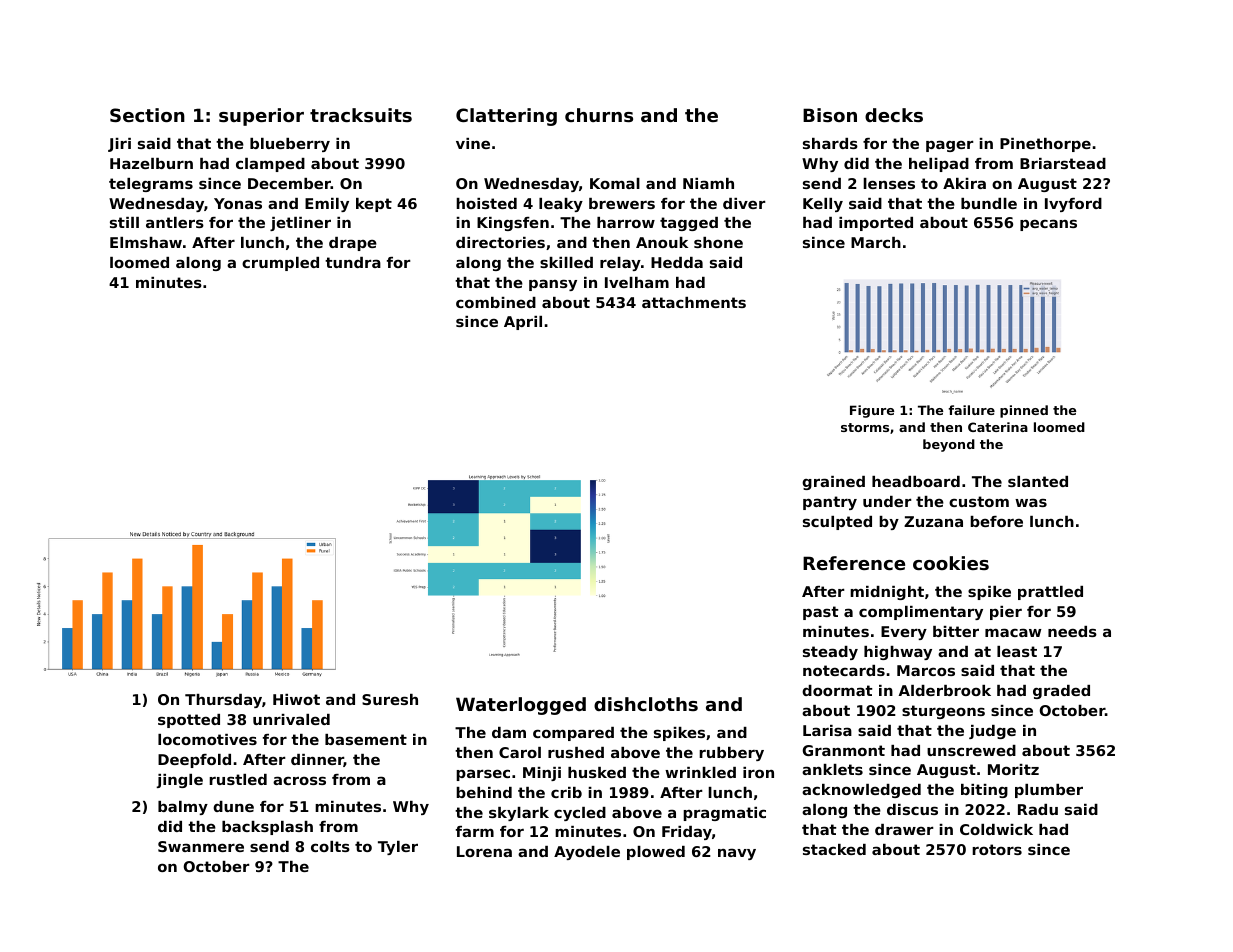 The width and height of the document is (1233, 952). I want to click on blueberry, so click(290, 145).
